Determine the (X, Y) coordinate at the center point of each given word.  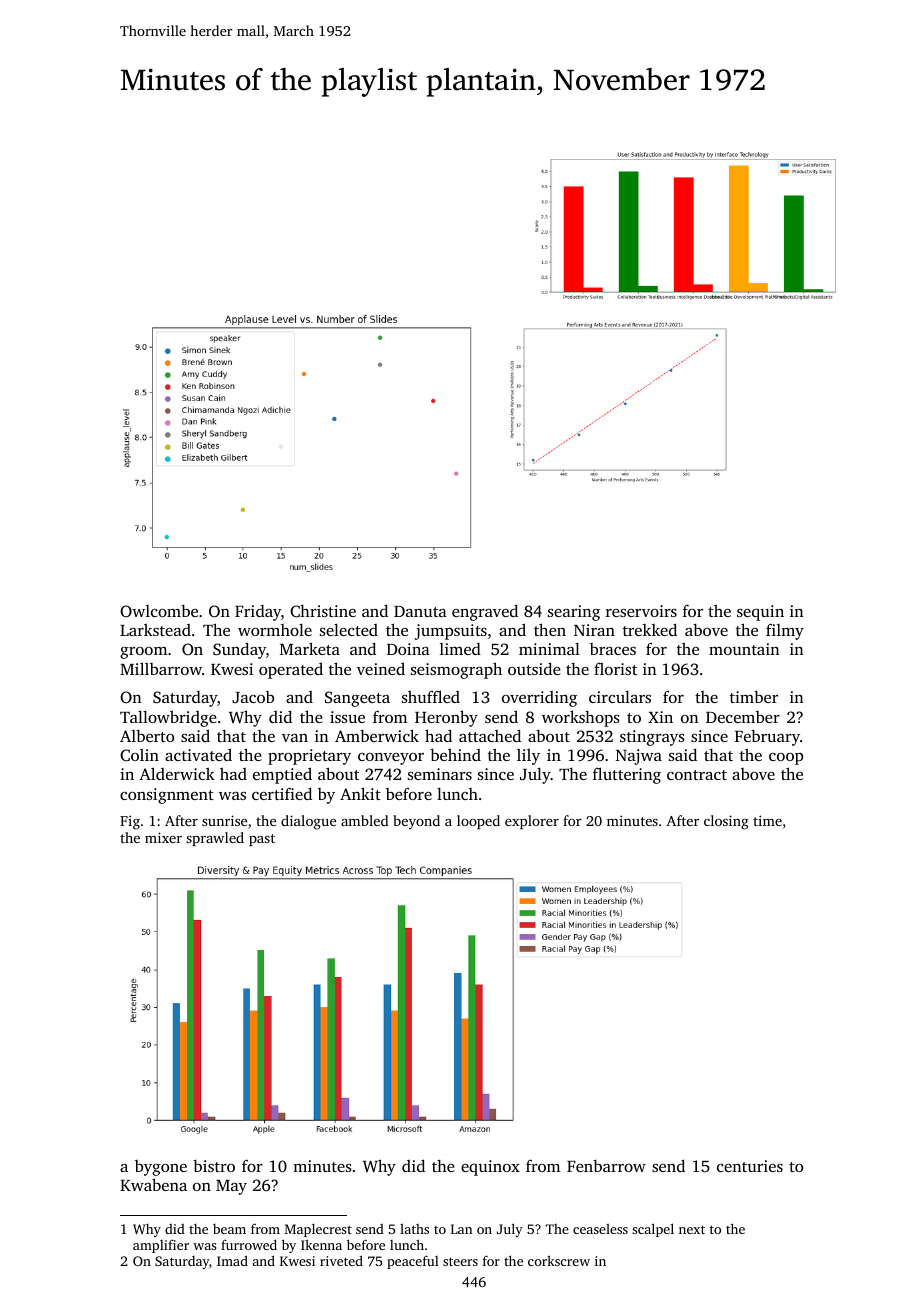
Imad (232, 1260)
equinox (490, 1168)
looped (478, 822)
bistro (214, 1165)
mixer (163, 837)
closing (726, 822)
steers (460, 1261)
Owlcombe (159, 610)
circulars (620, 696)
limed (460, 649)
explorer (532, 822)
